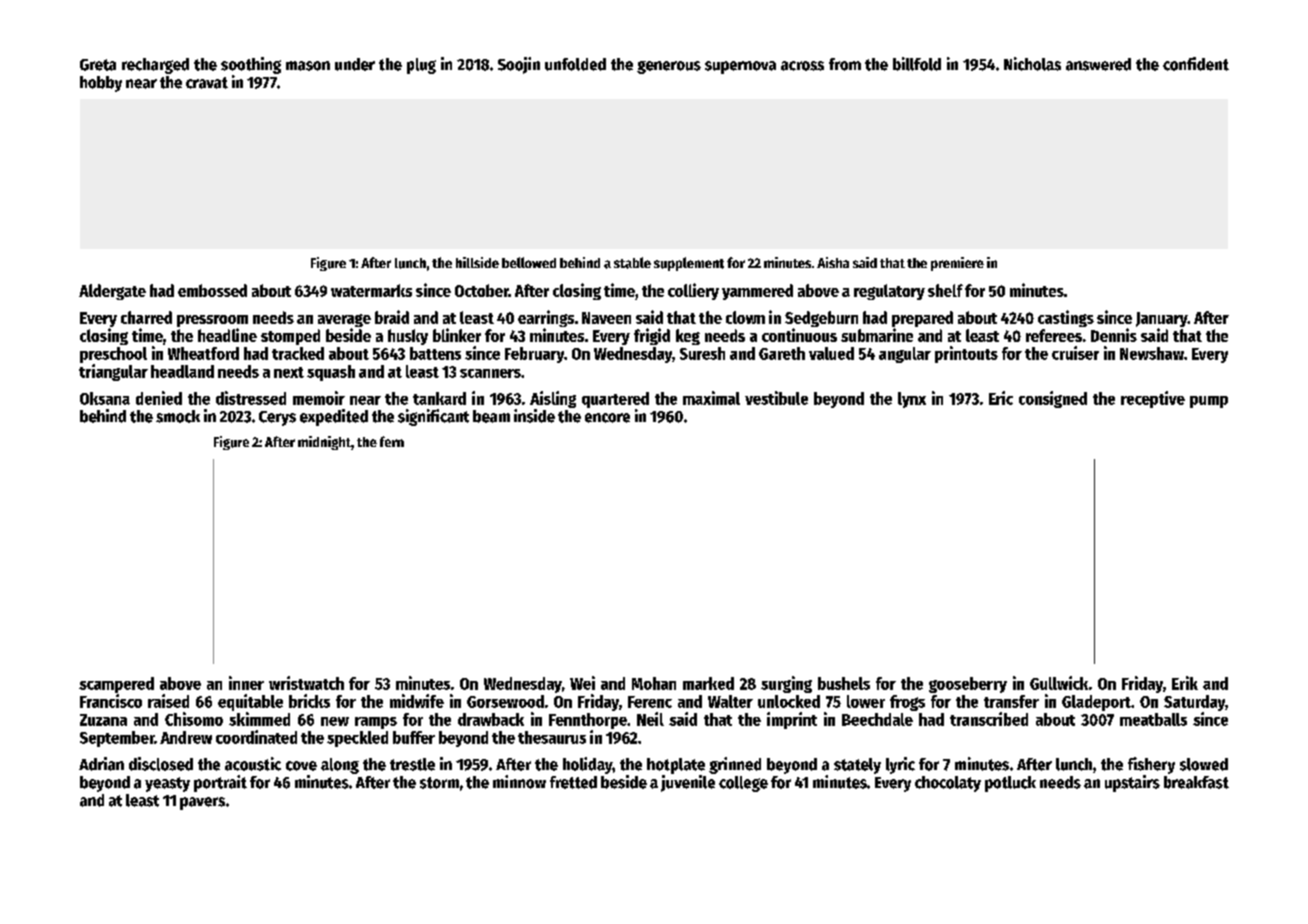  I want to click on hobby, so click(101, 84).
